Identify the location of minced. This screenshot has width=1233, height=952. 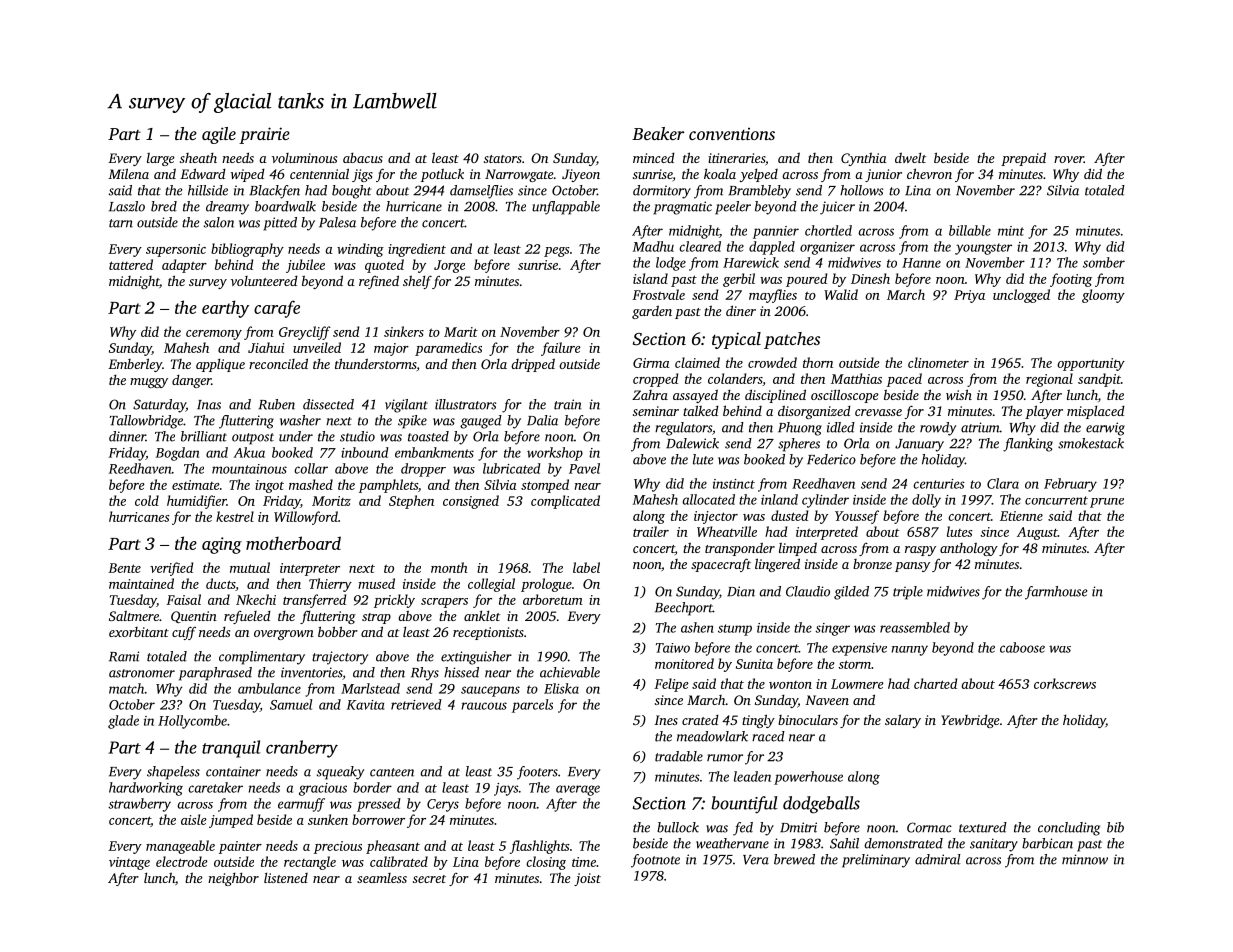
(654, 158).
